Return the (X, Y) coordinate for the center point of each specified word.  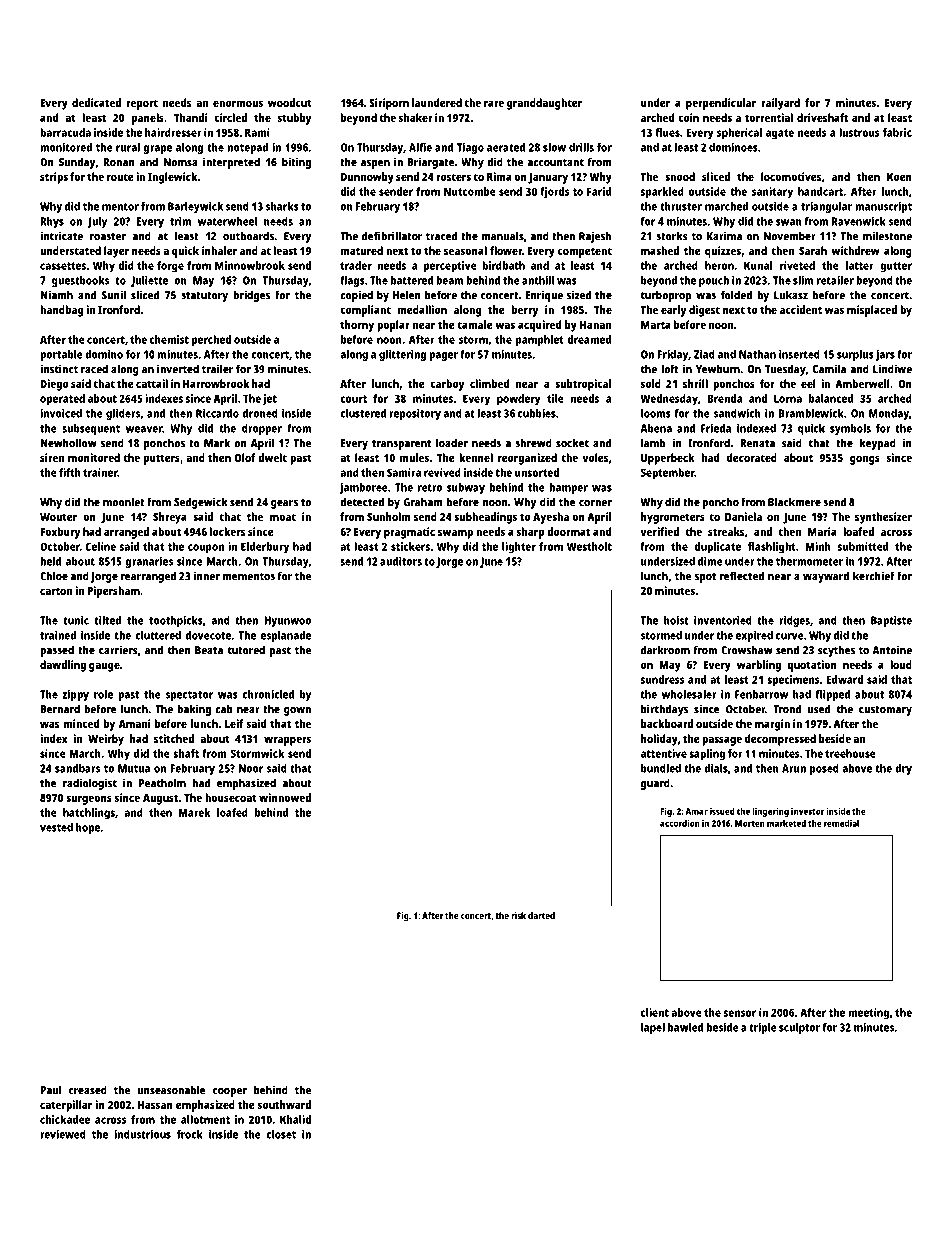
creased (88, 1090)
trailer (217, 369)
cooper (230, 1092)
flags (352, 281)
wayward (826, 577)
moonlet (124, 502)
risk (518, 915)
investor (808, 811)
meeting (868, 1014)
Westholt (589, 546)
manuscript (883, 207)
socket (572, 443)
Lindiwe (892, 369)
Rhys (52, 222)
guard (655, 784)
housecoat (231, 797)
